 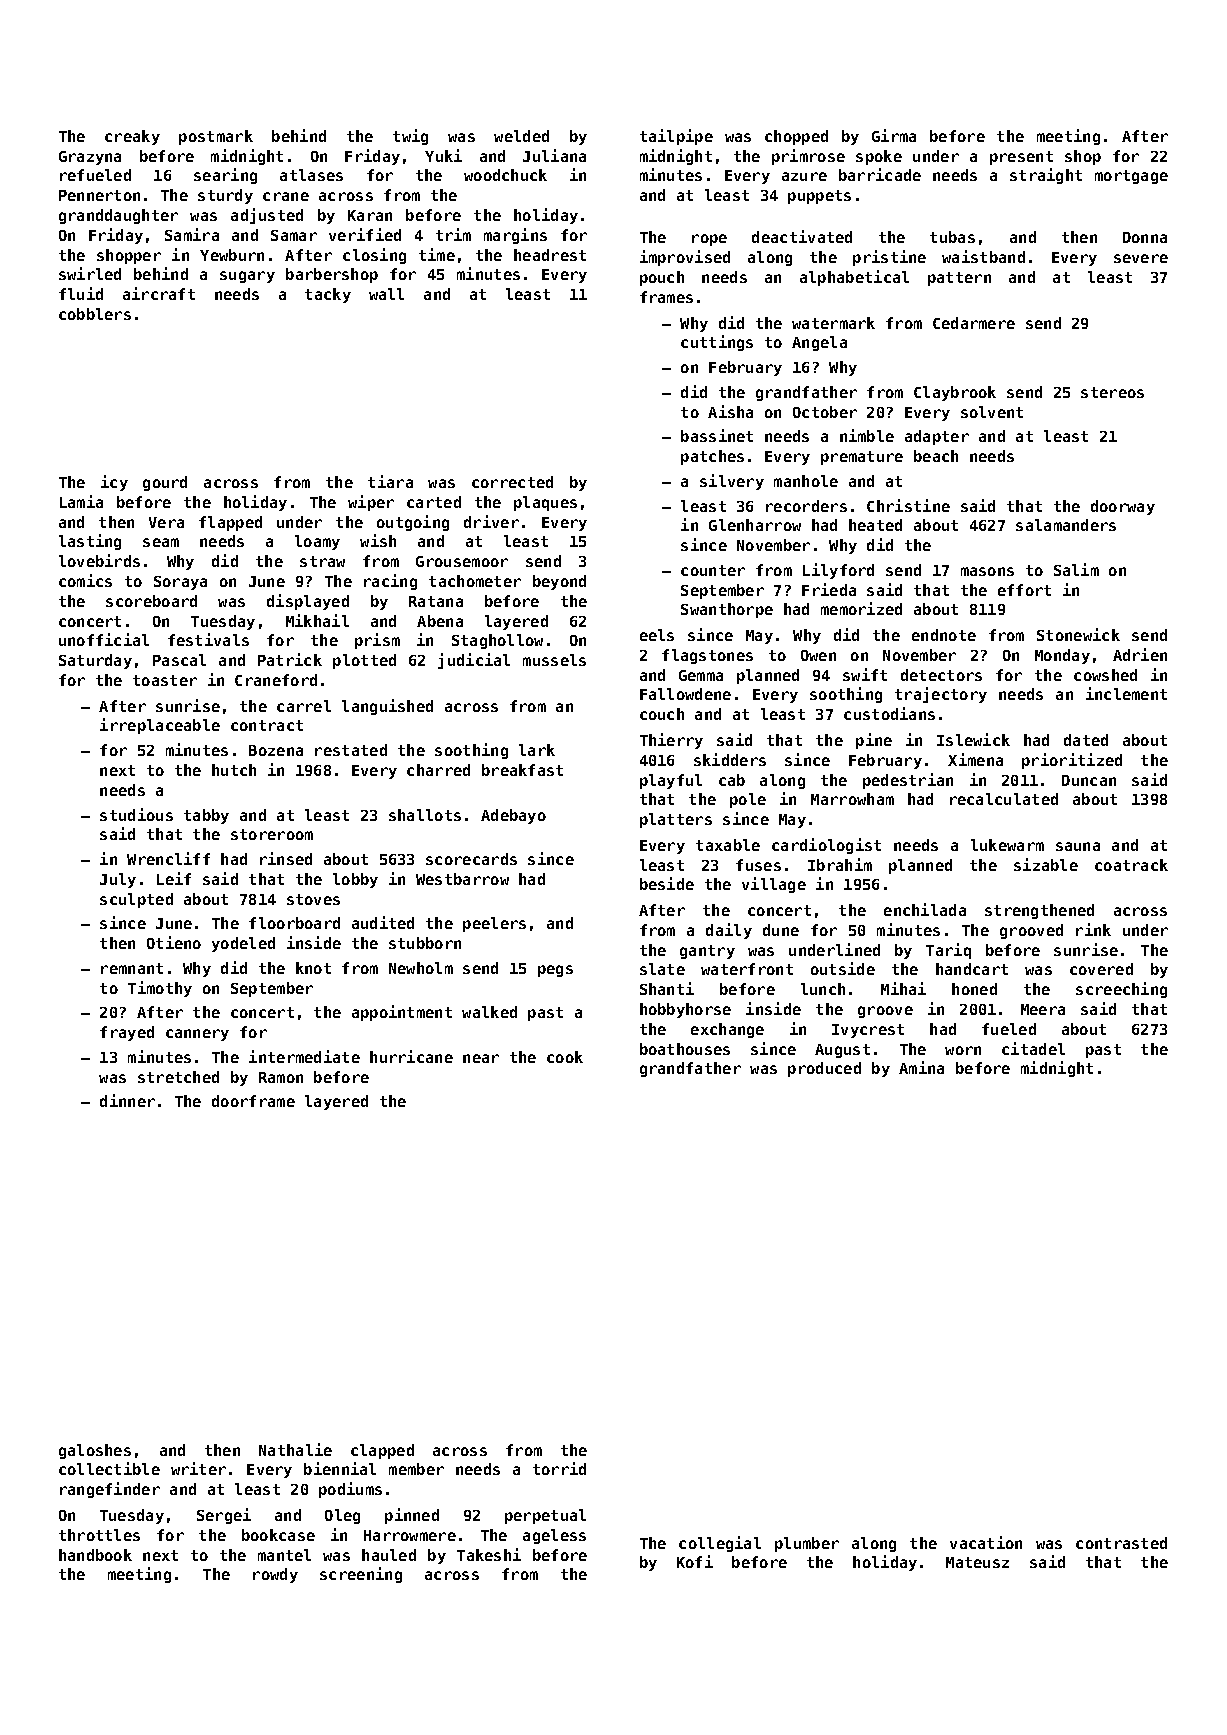 I want to click on Wrencliff, so click(x=168, y=858).
